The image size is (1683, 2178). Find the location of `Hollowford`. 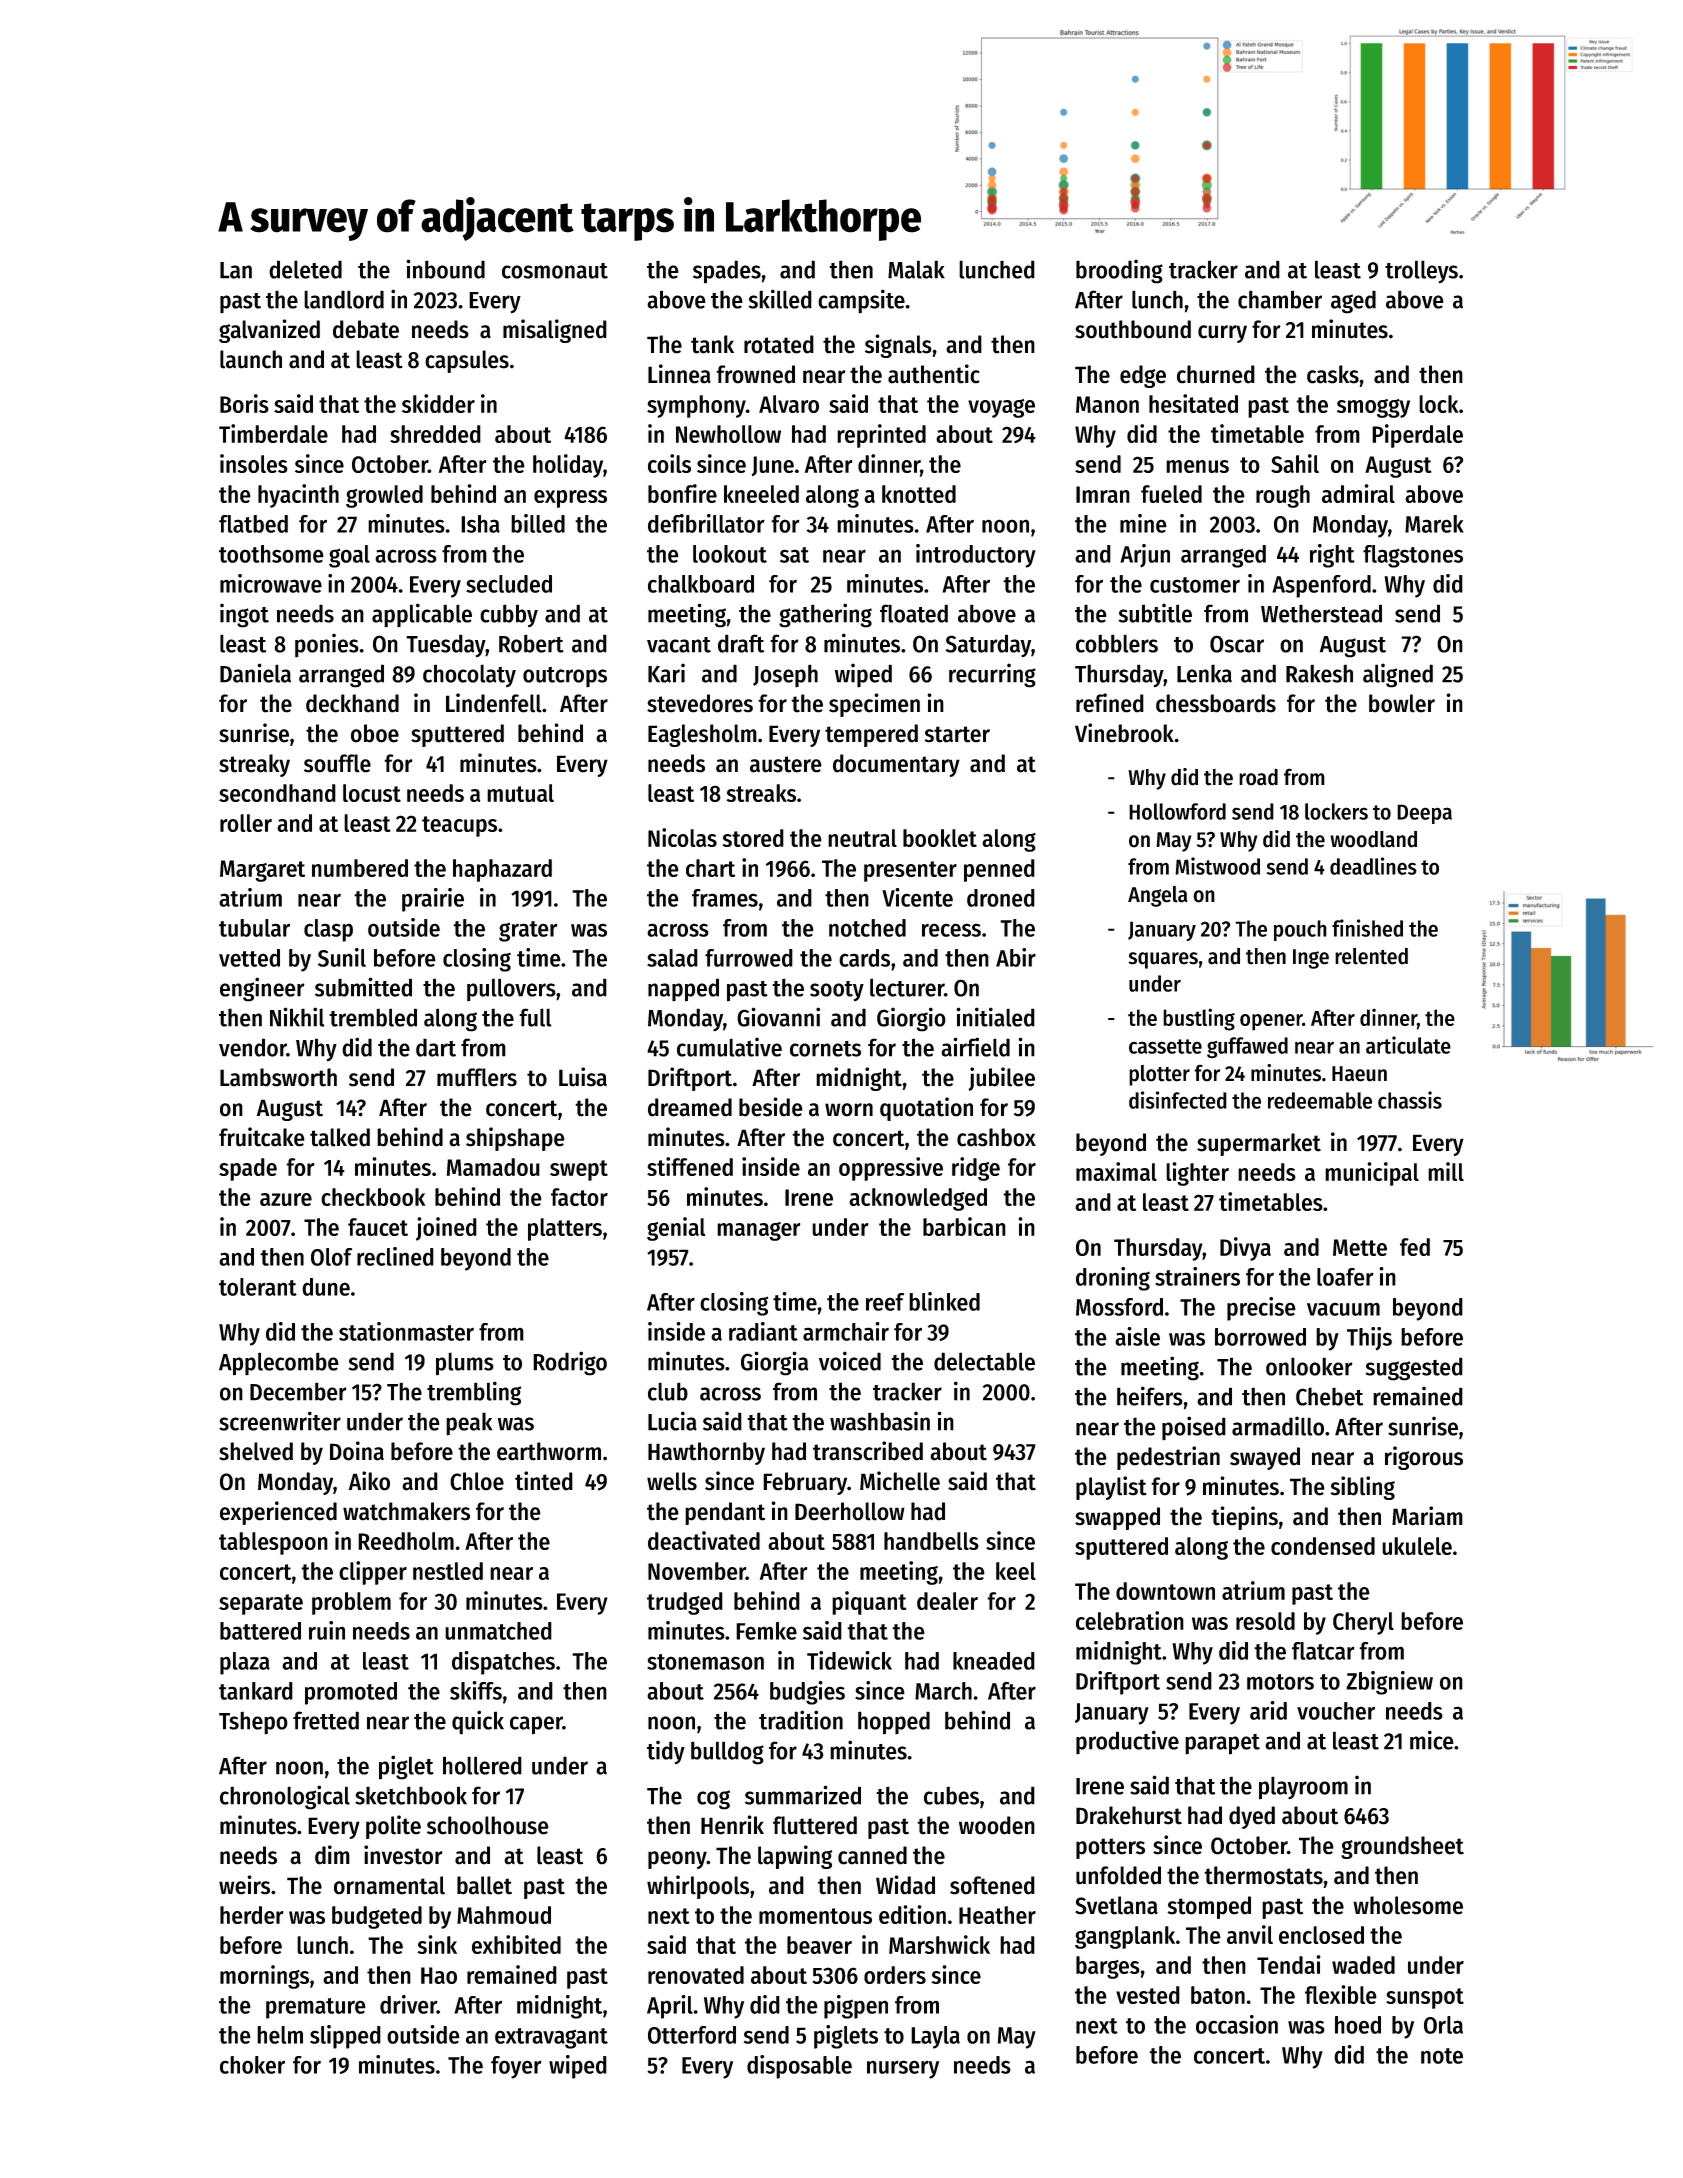

Hollowford is located at coordinates (1177, 811).
